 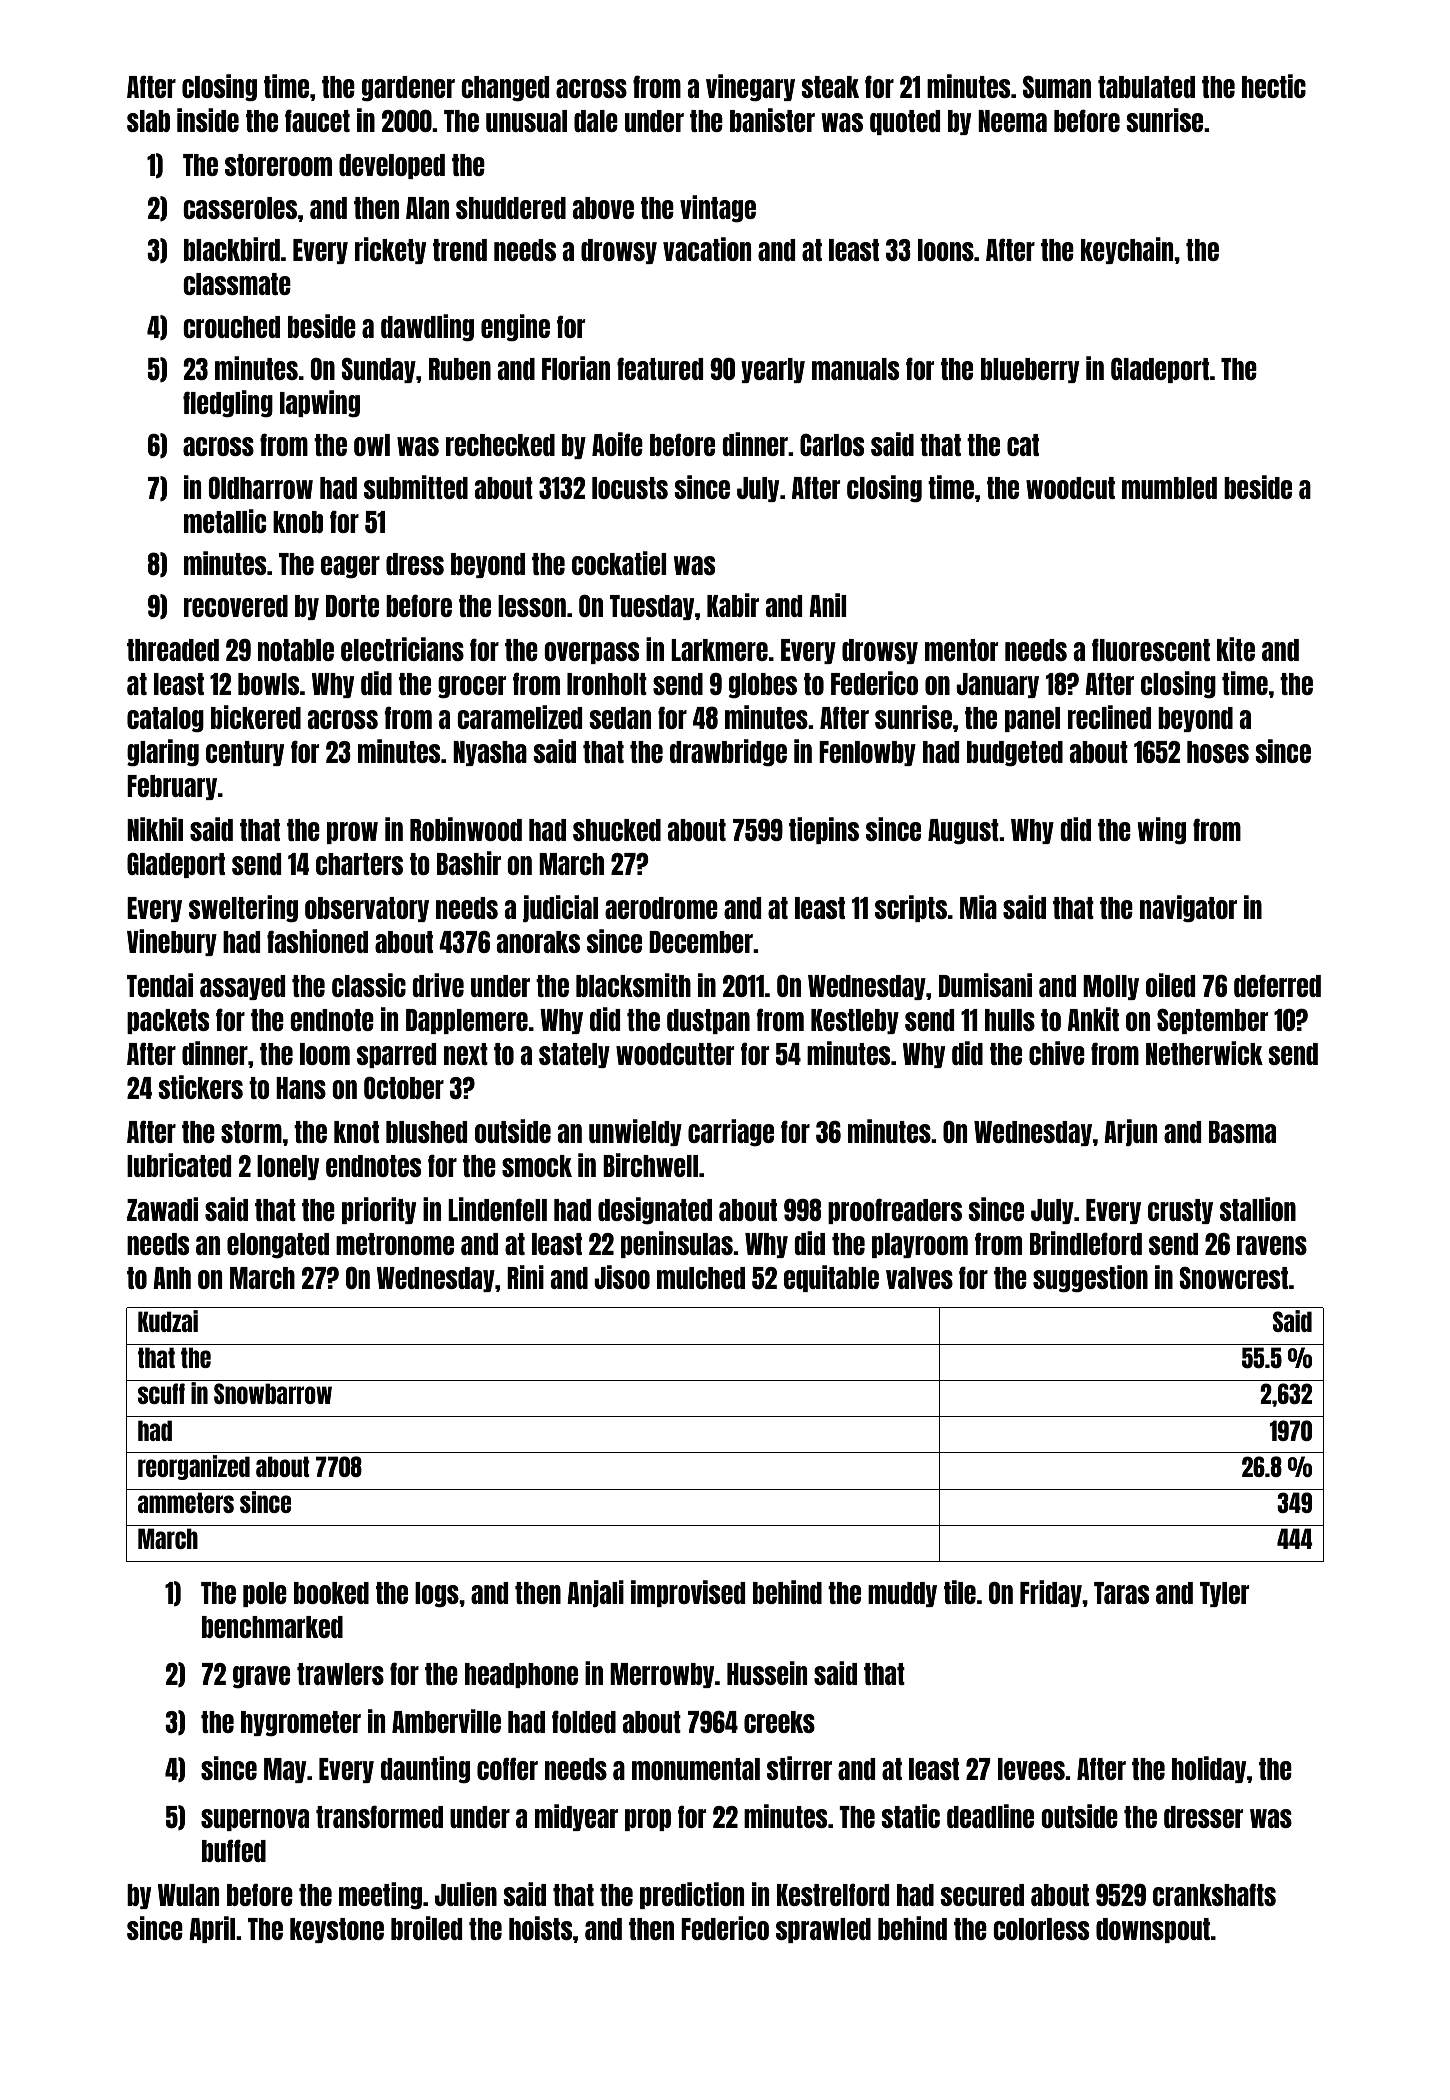 I want to click on casseroles, so click(x=240, y=208).
